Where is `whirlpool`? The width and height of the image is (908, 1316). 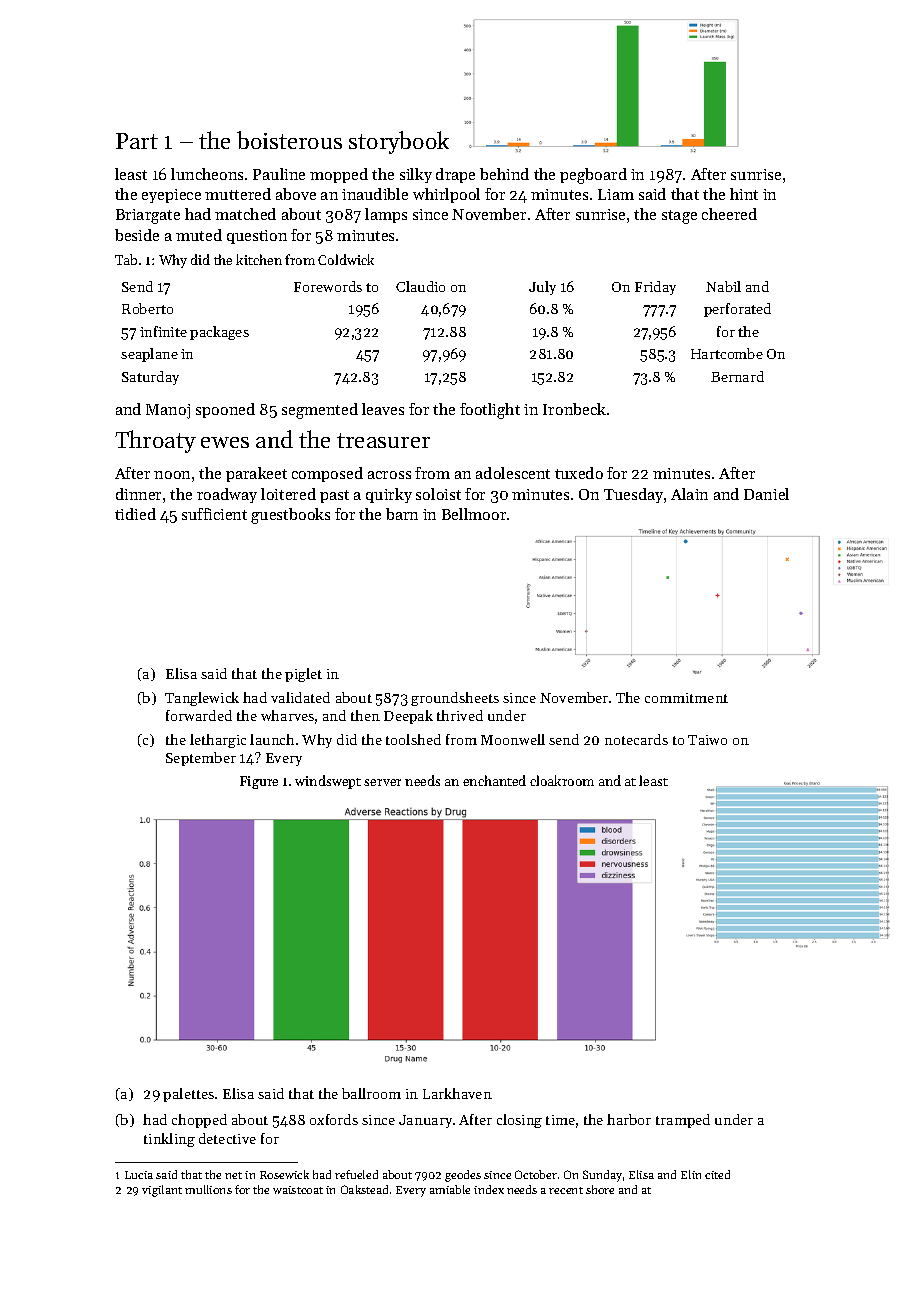
whirlpool is located at coordinates (446, 195).
